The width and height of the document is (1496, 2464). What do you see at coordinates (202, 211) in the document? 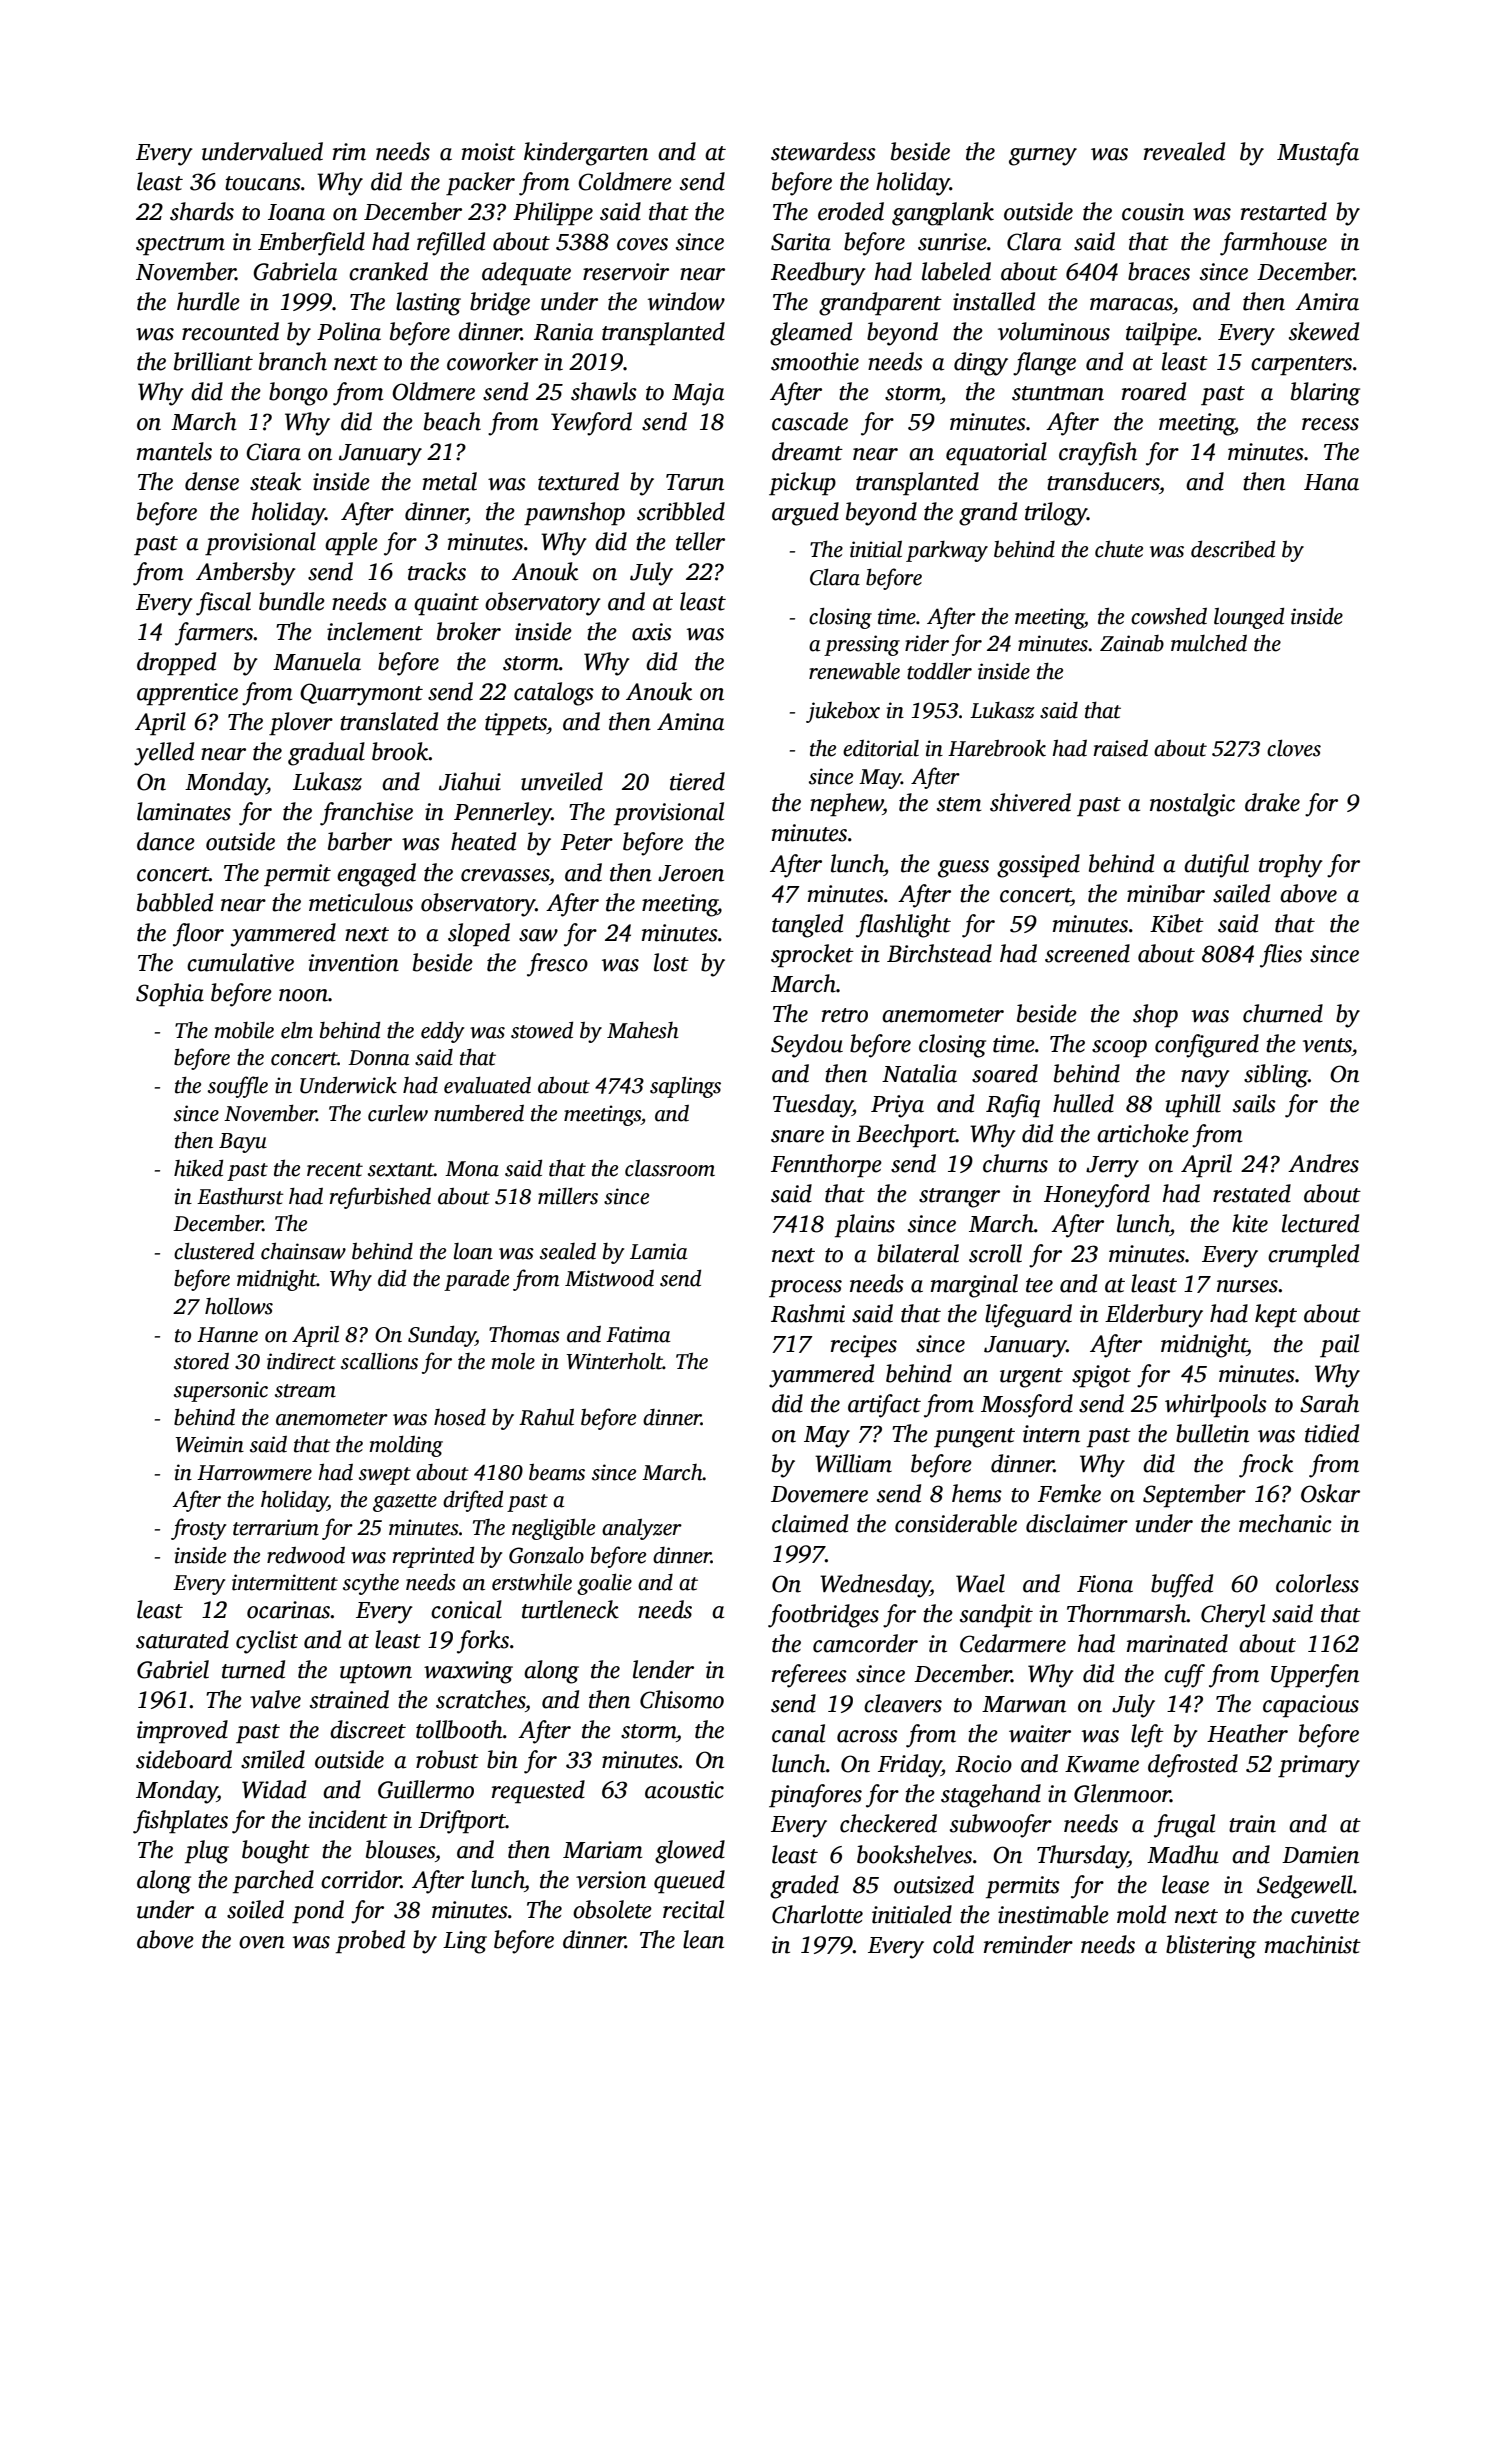
I see `shards` at bounding box center [202, 211].
